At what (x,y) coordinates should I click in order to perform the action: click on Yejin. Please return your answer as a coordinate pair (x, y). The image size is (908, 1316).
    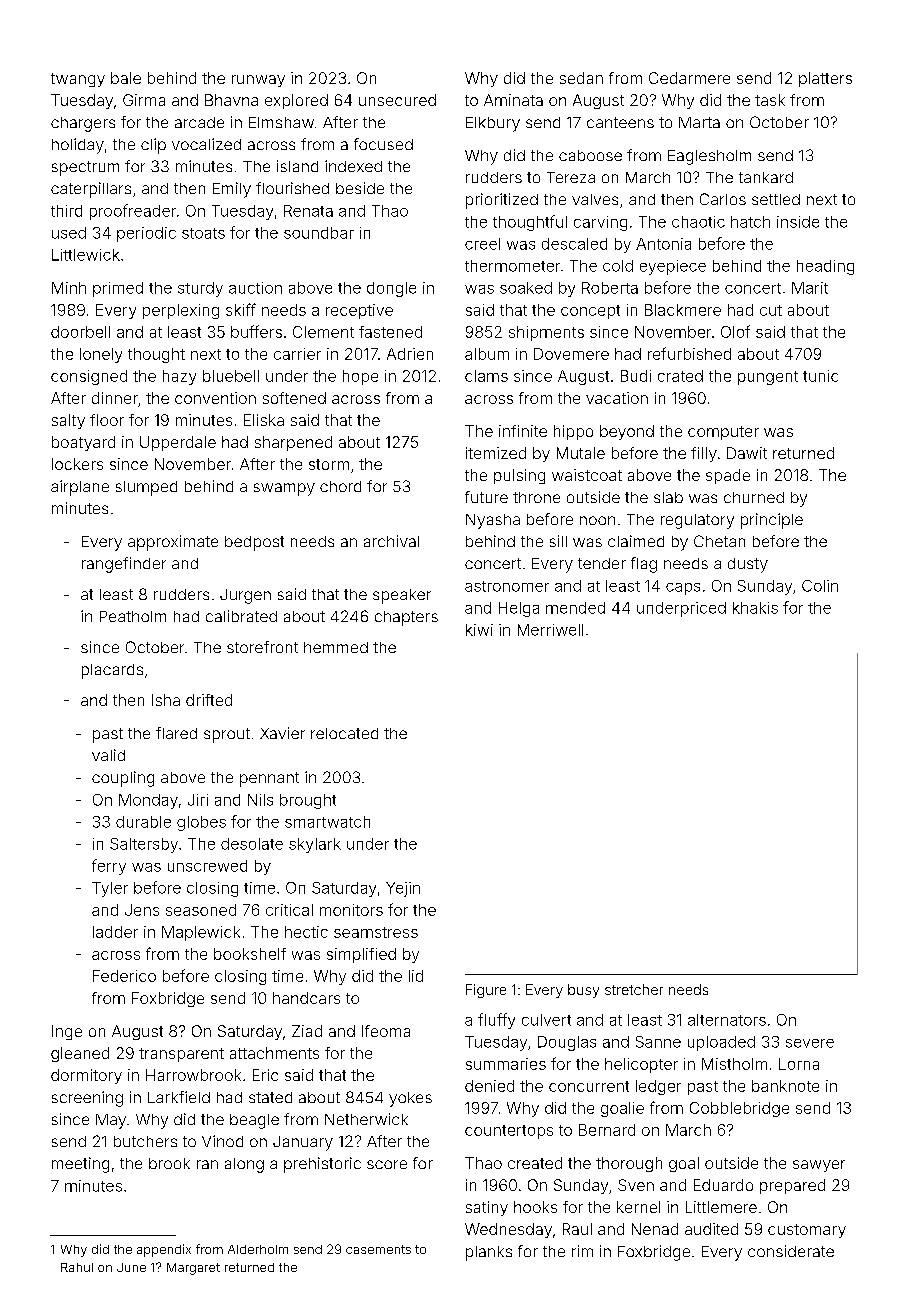
    Looking at the image, I should click on (403, 889).
